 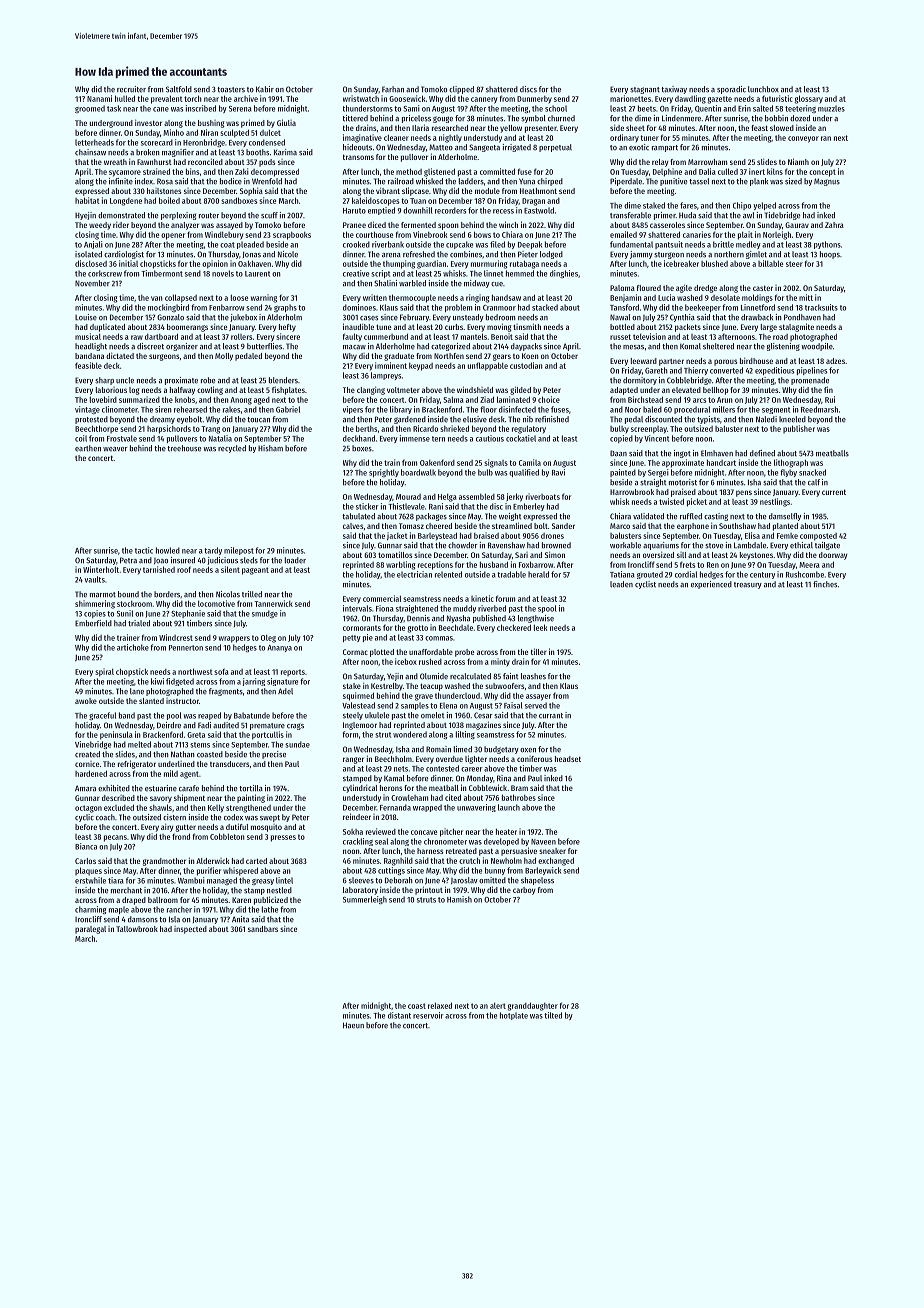 What do you see at coordinates (461, 90) in the page?
I see `clipped` at bounding box center [461, 90].
